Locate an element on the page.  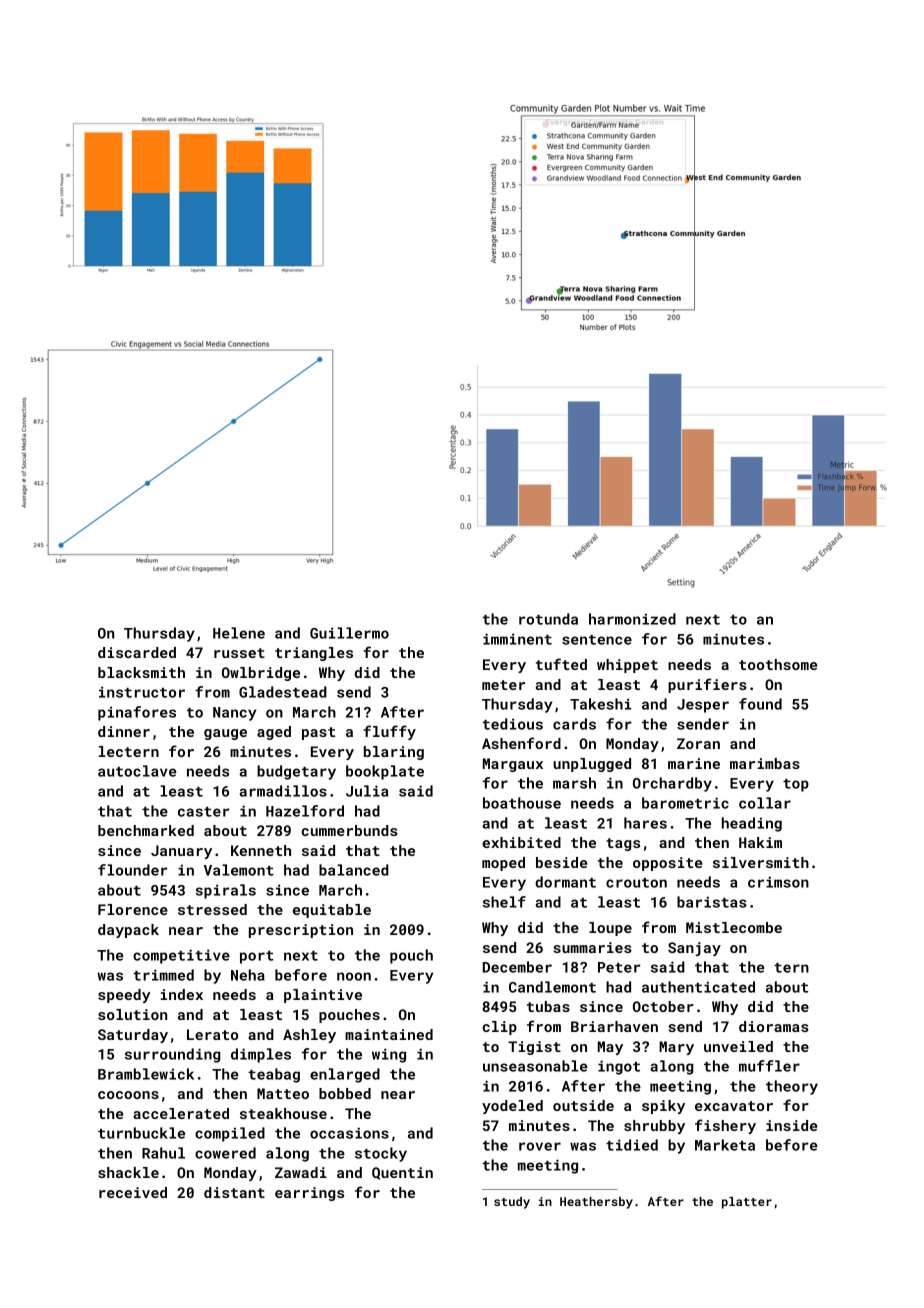
harmonized is located at coordinates (632, 619).
